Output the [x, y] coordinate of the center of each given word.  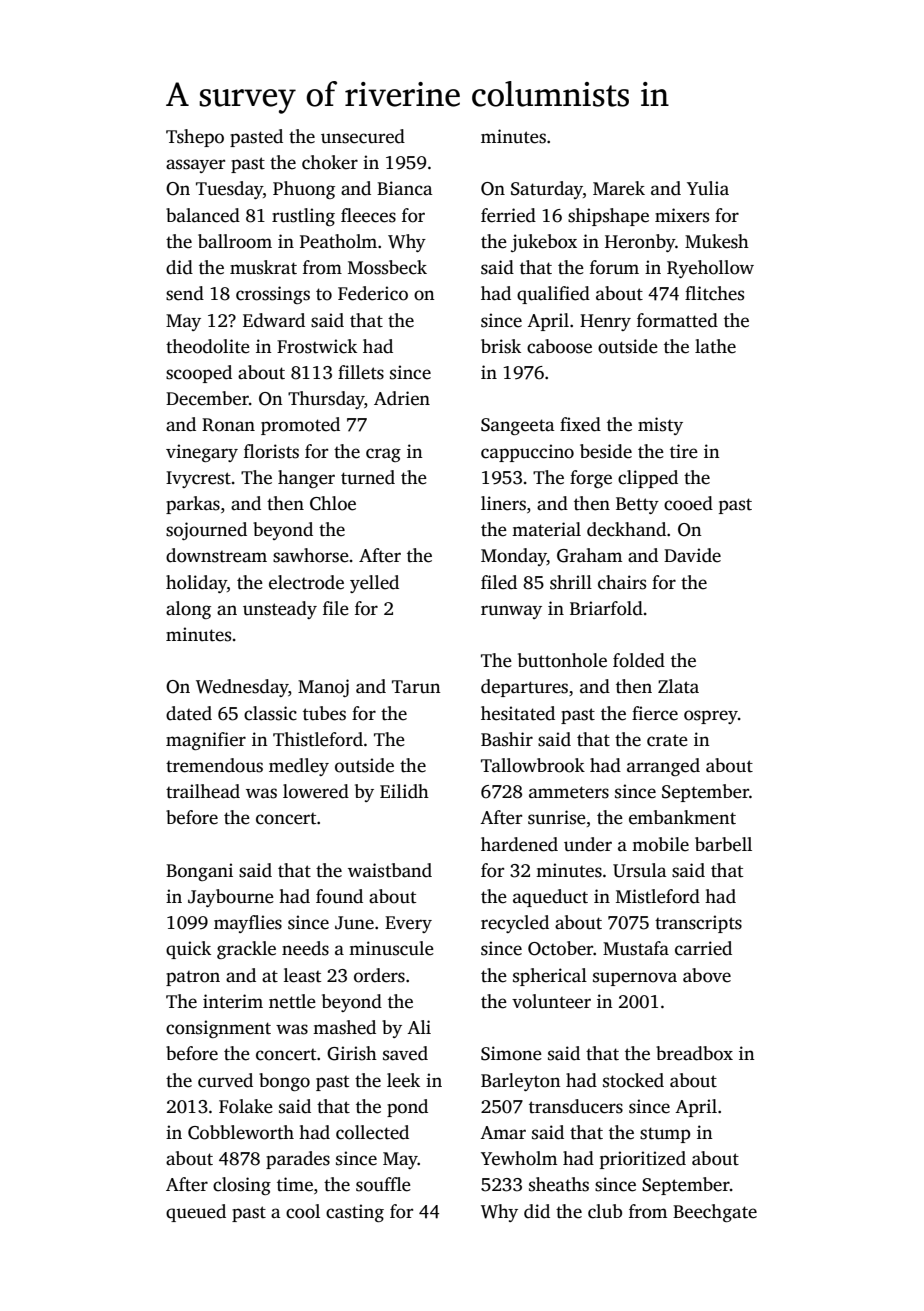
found [339, 896]
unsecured [363, 136]
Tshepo [195, 138]
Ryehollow [710, 269]
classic [270, 713]
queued [196, 1213]
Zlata [678, 686]
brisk [501, 346]
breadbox [694, 1053]
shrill [571, 582]
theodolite [208, 346]
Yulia [708, 188]
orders [379, 975]
